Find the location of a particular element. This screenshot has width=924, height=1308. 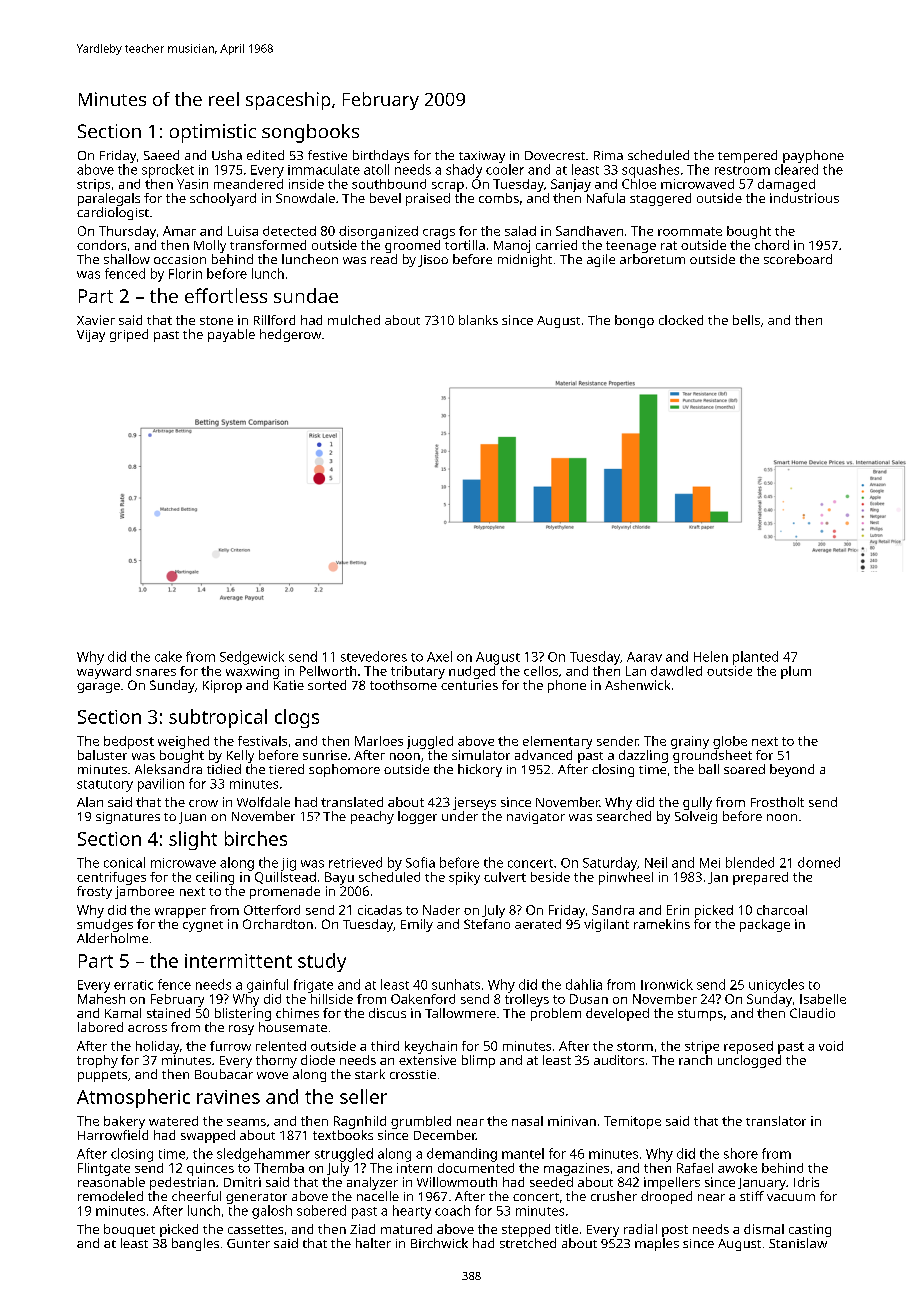

condors is located at coordinates (101, 245).
